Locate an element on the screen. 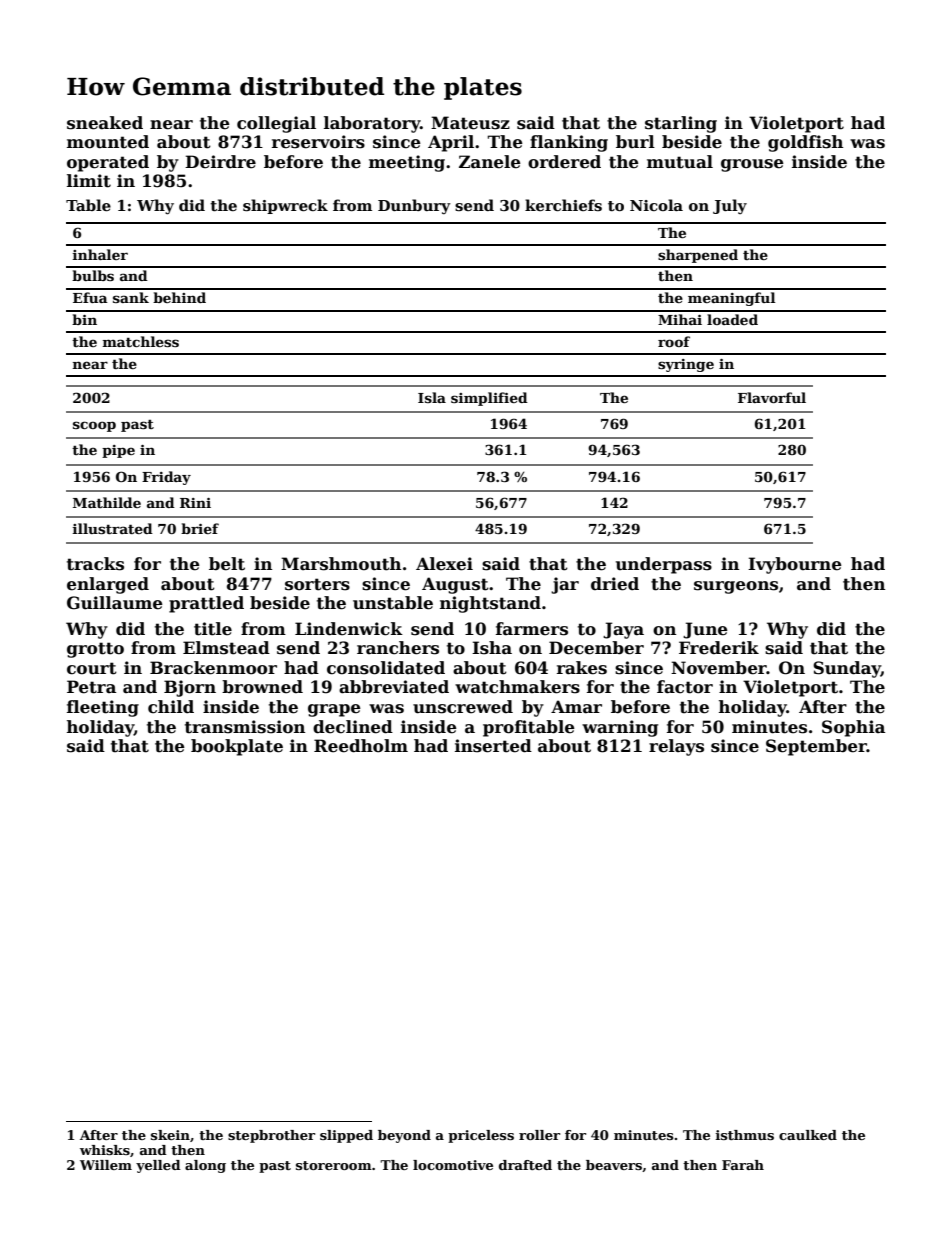 The image size is (952, 1233). fleeting is located at coordinates (103, 708).
